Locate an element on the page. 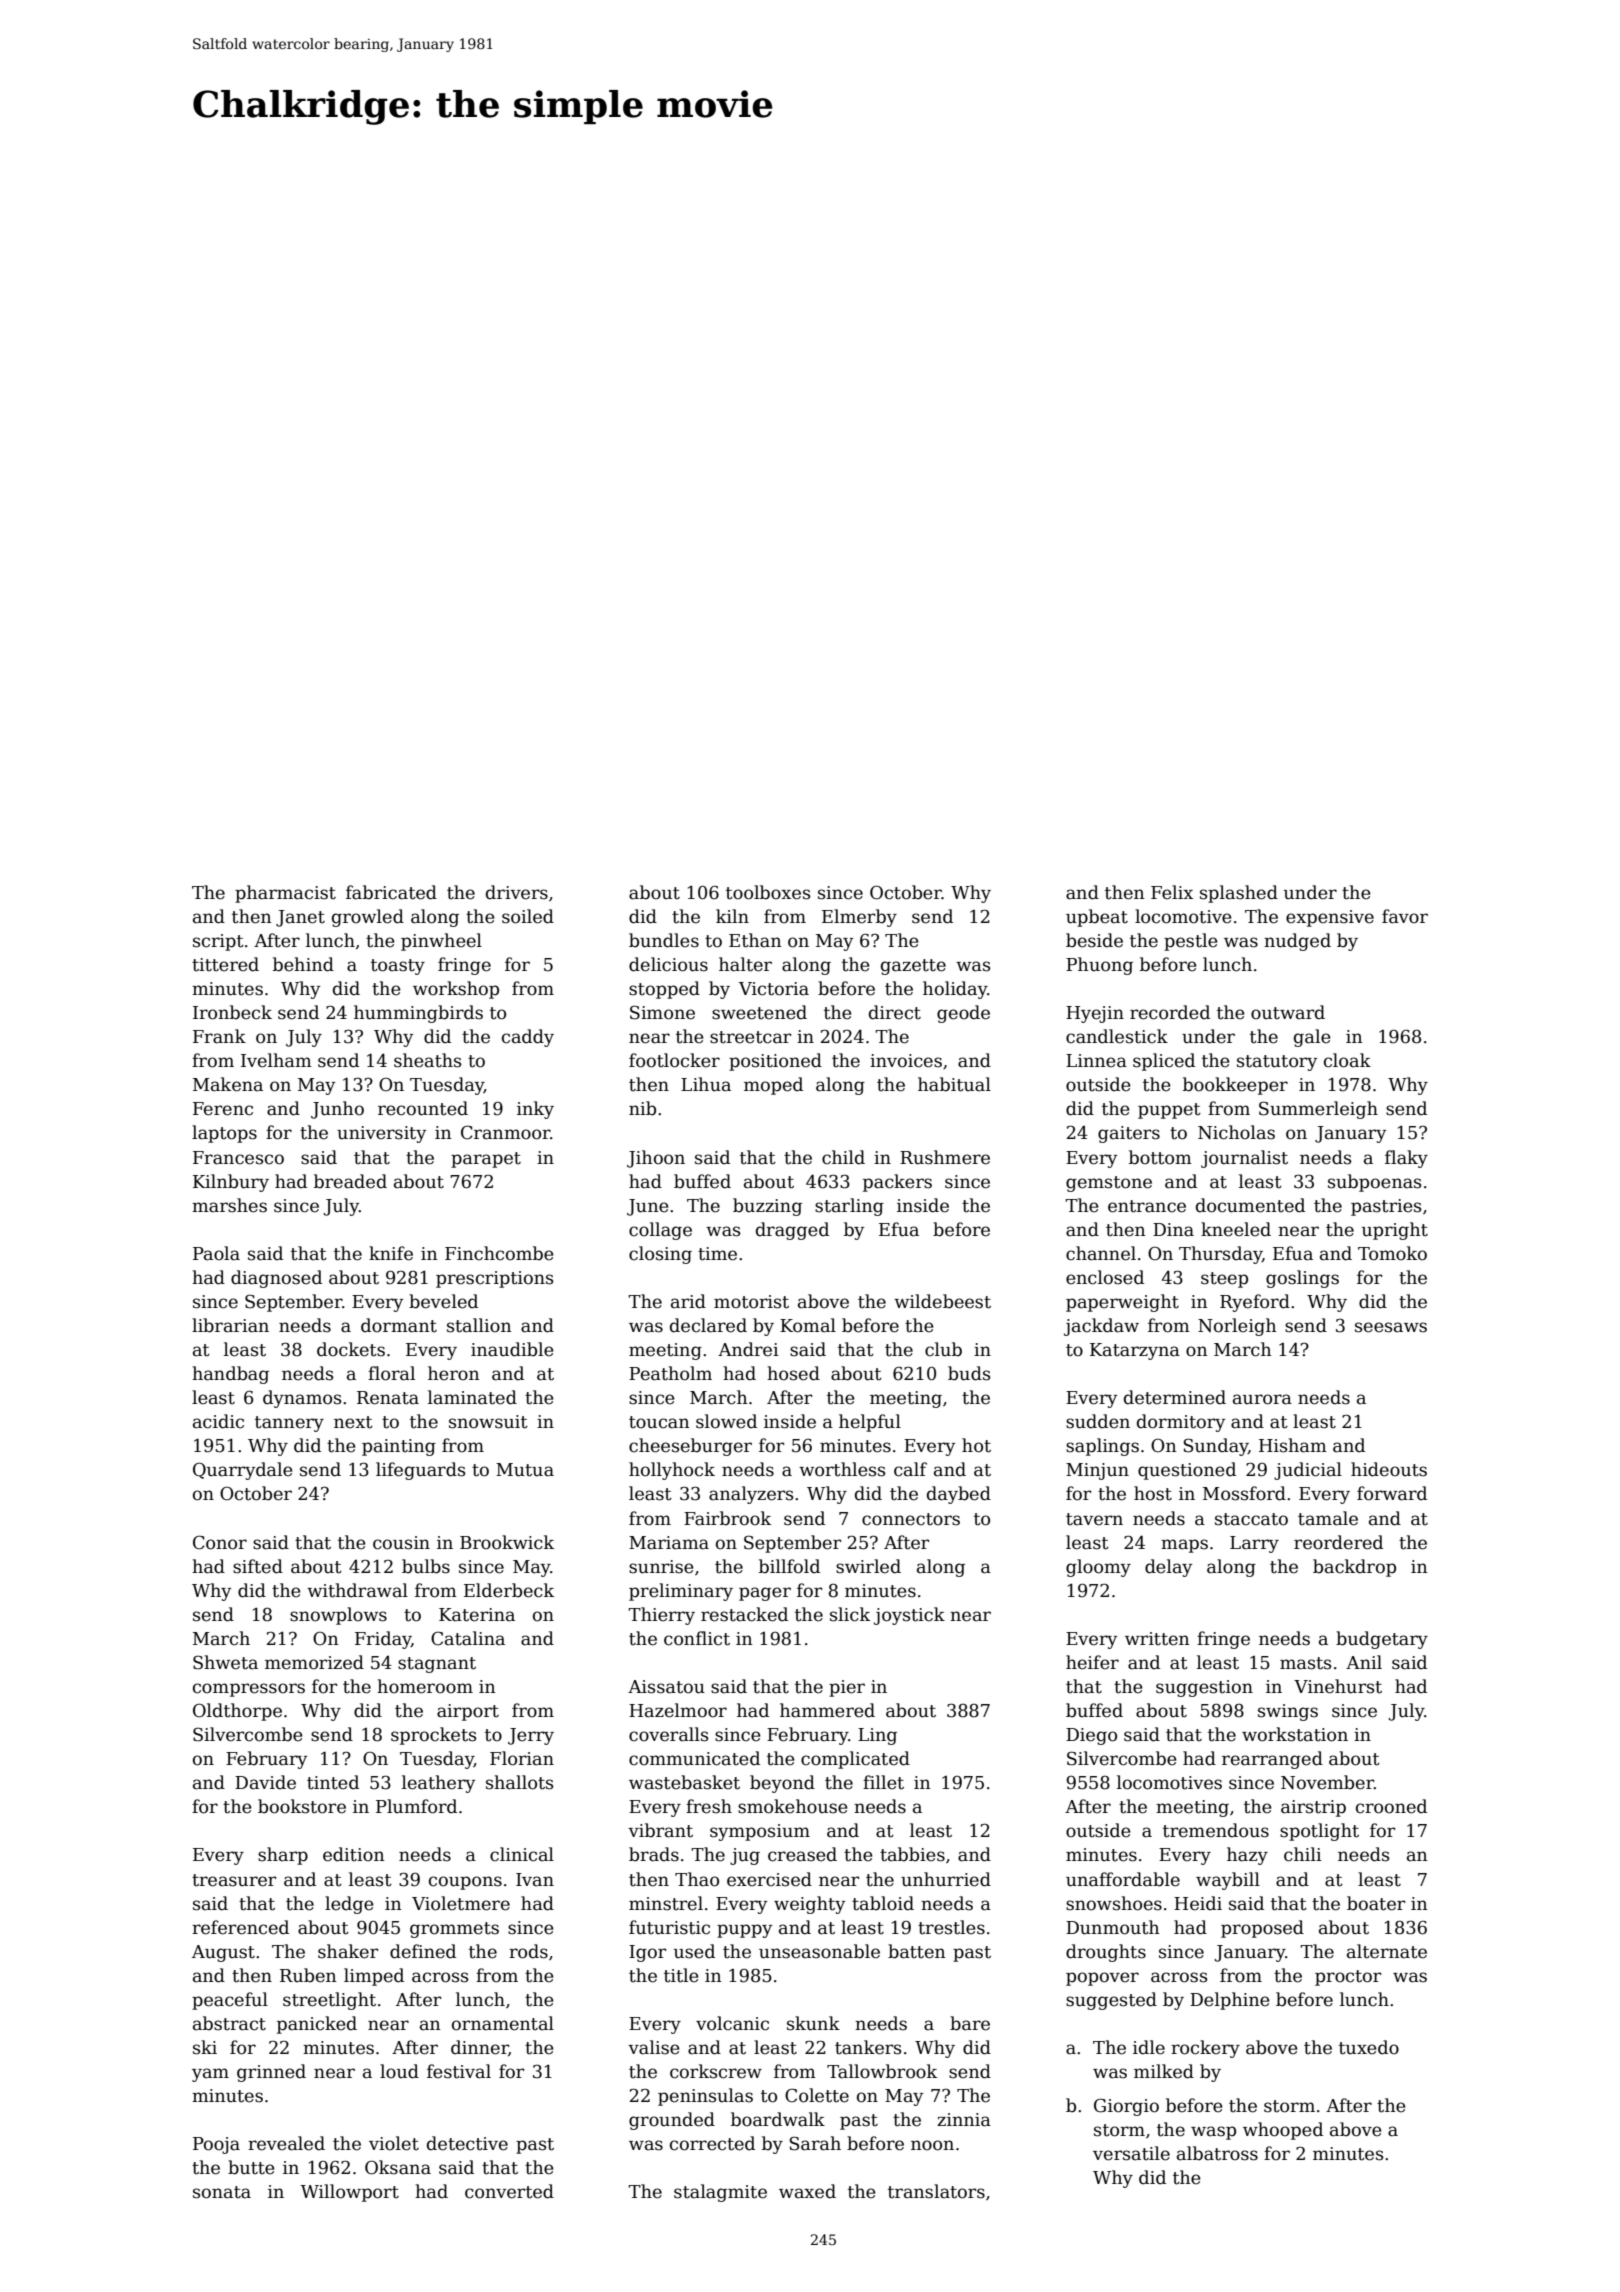 Image resolution: width=1620 pixels, height=2292 pixels. revealed is located at coordinates (286, 2143).
